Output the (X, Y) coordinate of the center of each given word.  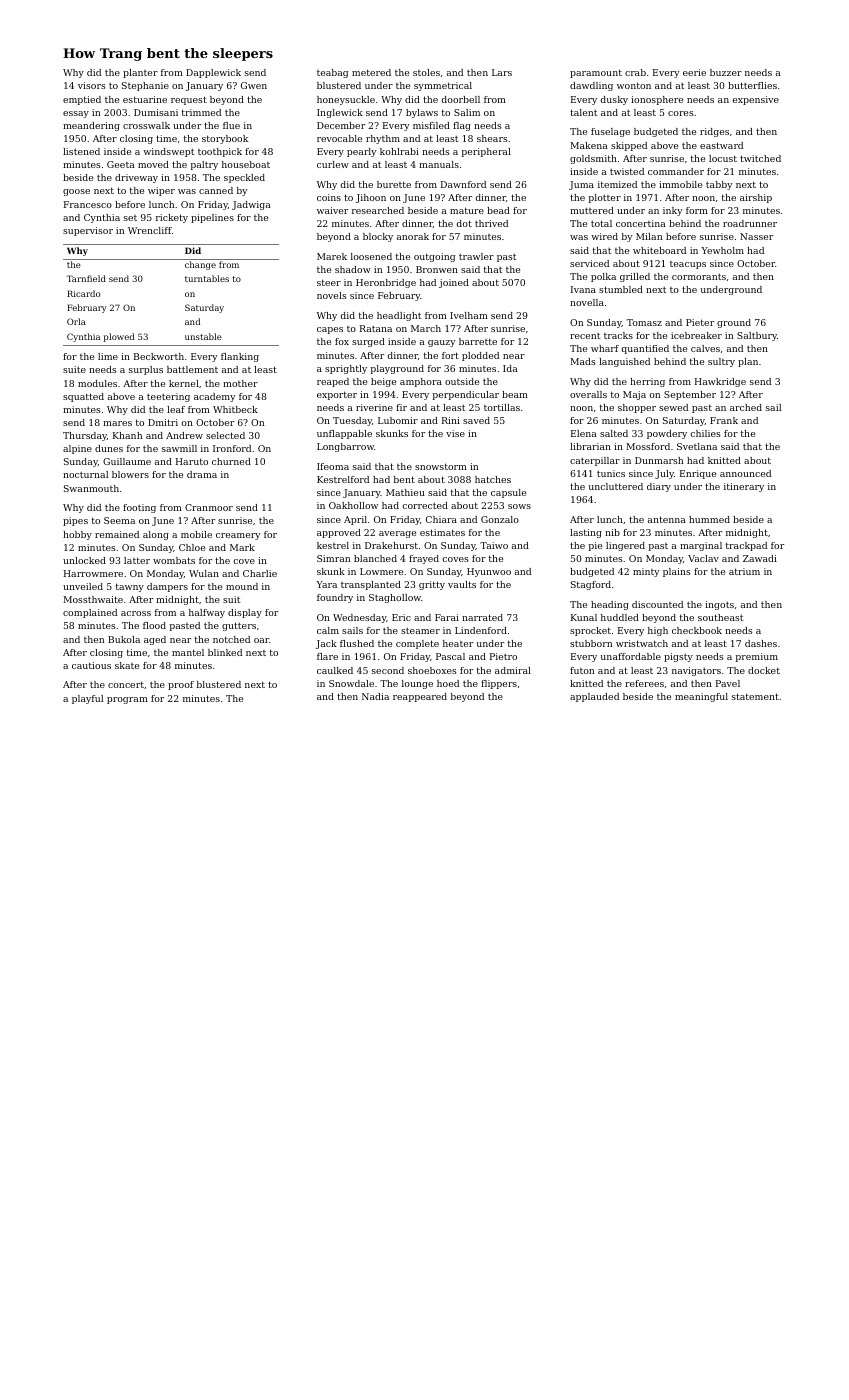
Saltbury (757, 336)
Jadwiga (251, 205)
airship (756, 198)
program (127, 700)
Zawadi (760, 558)
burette (394, 184)
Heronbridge (386, 283)
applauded (594, 697)
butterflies (752, 85)
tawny (130, 587)
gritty (432, 585)
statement (755, 696)
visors (92, 85)
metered (371, 72)
